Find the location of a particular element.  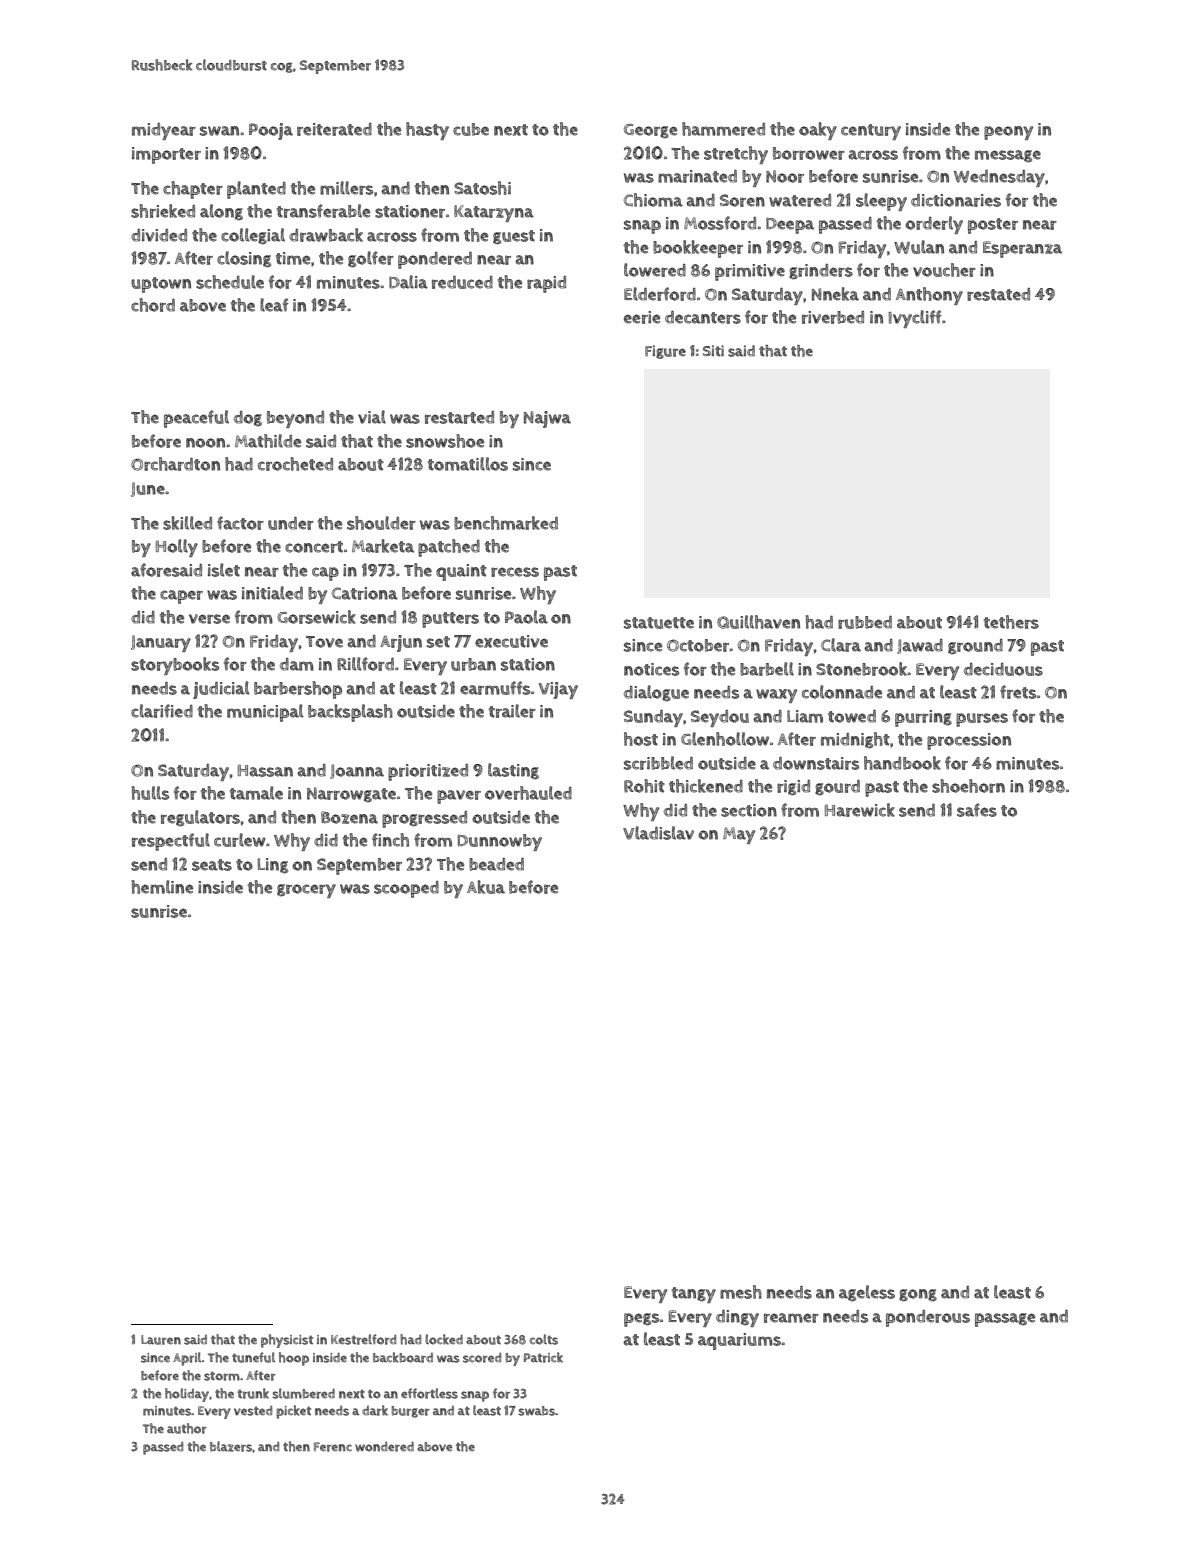

statuette is located at coordinates (659, 623).
